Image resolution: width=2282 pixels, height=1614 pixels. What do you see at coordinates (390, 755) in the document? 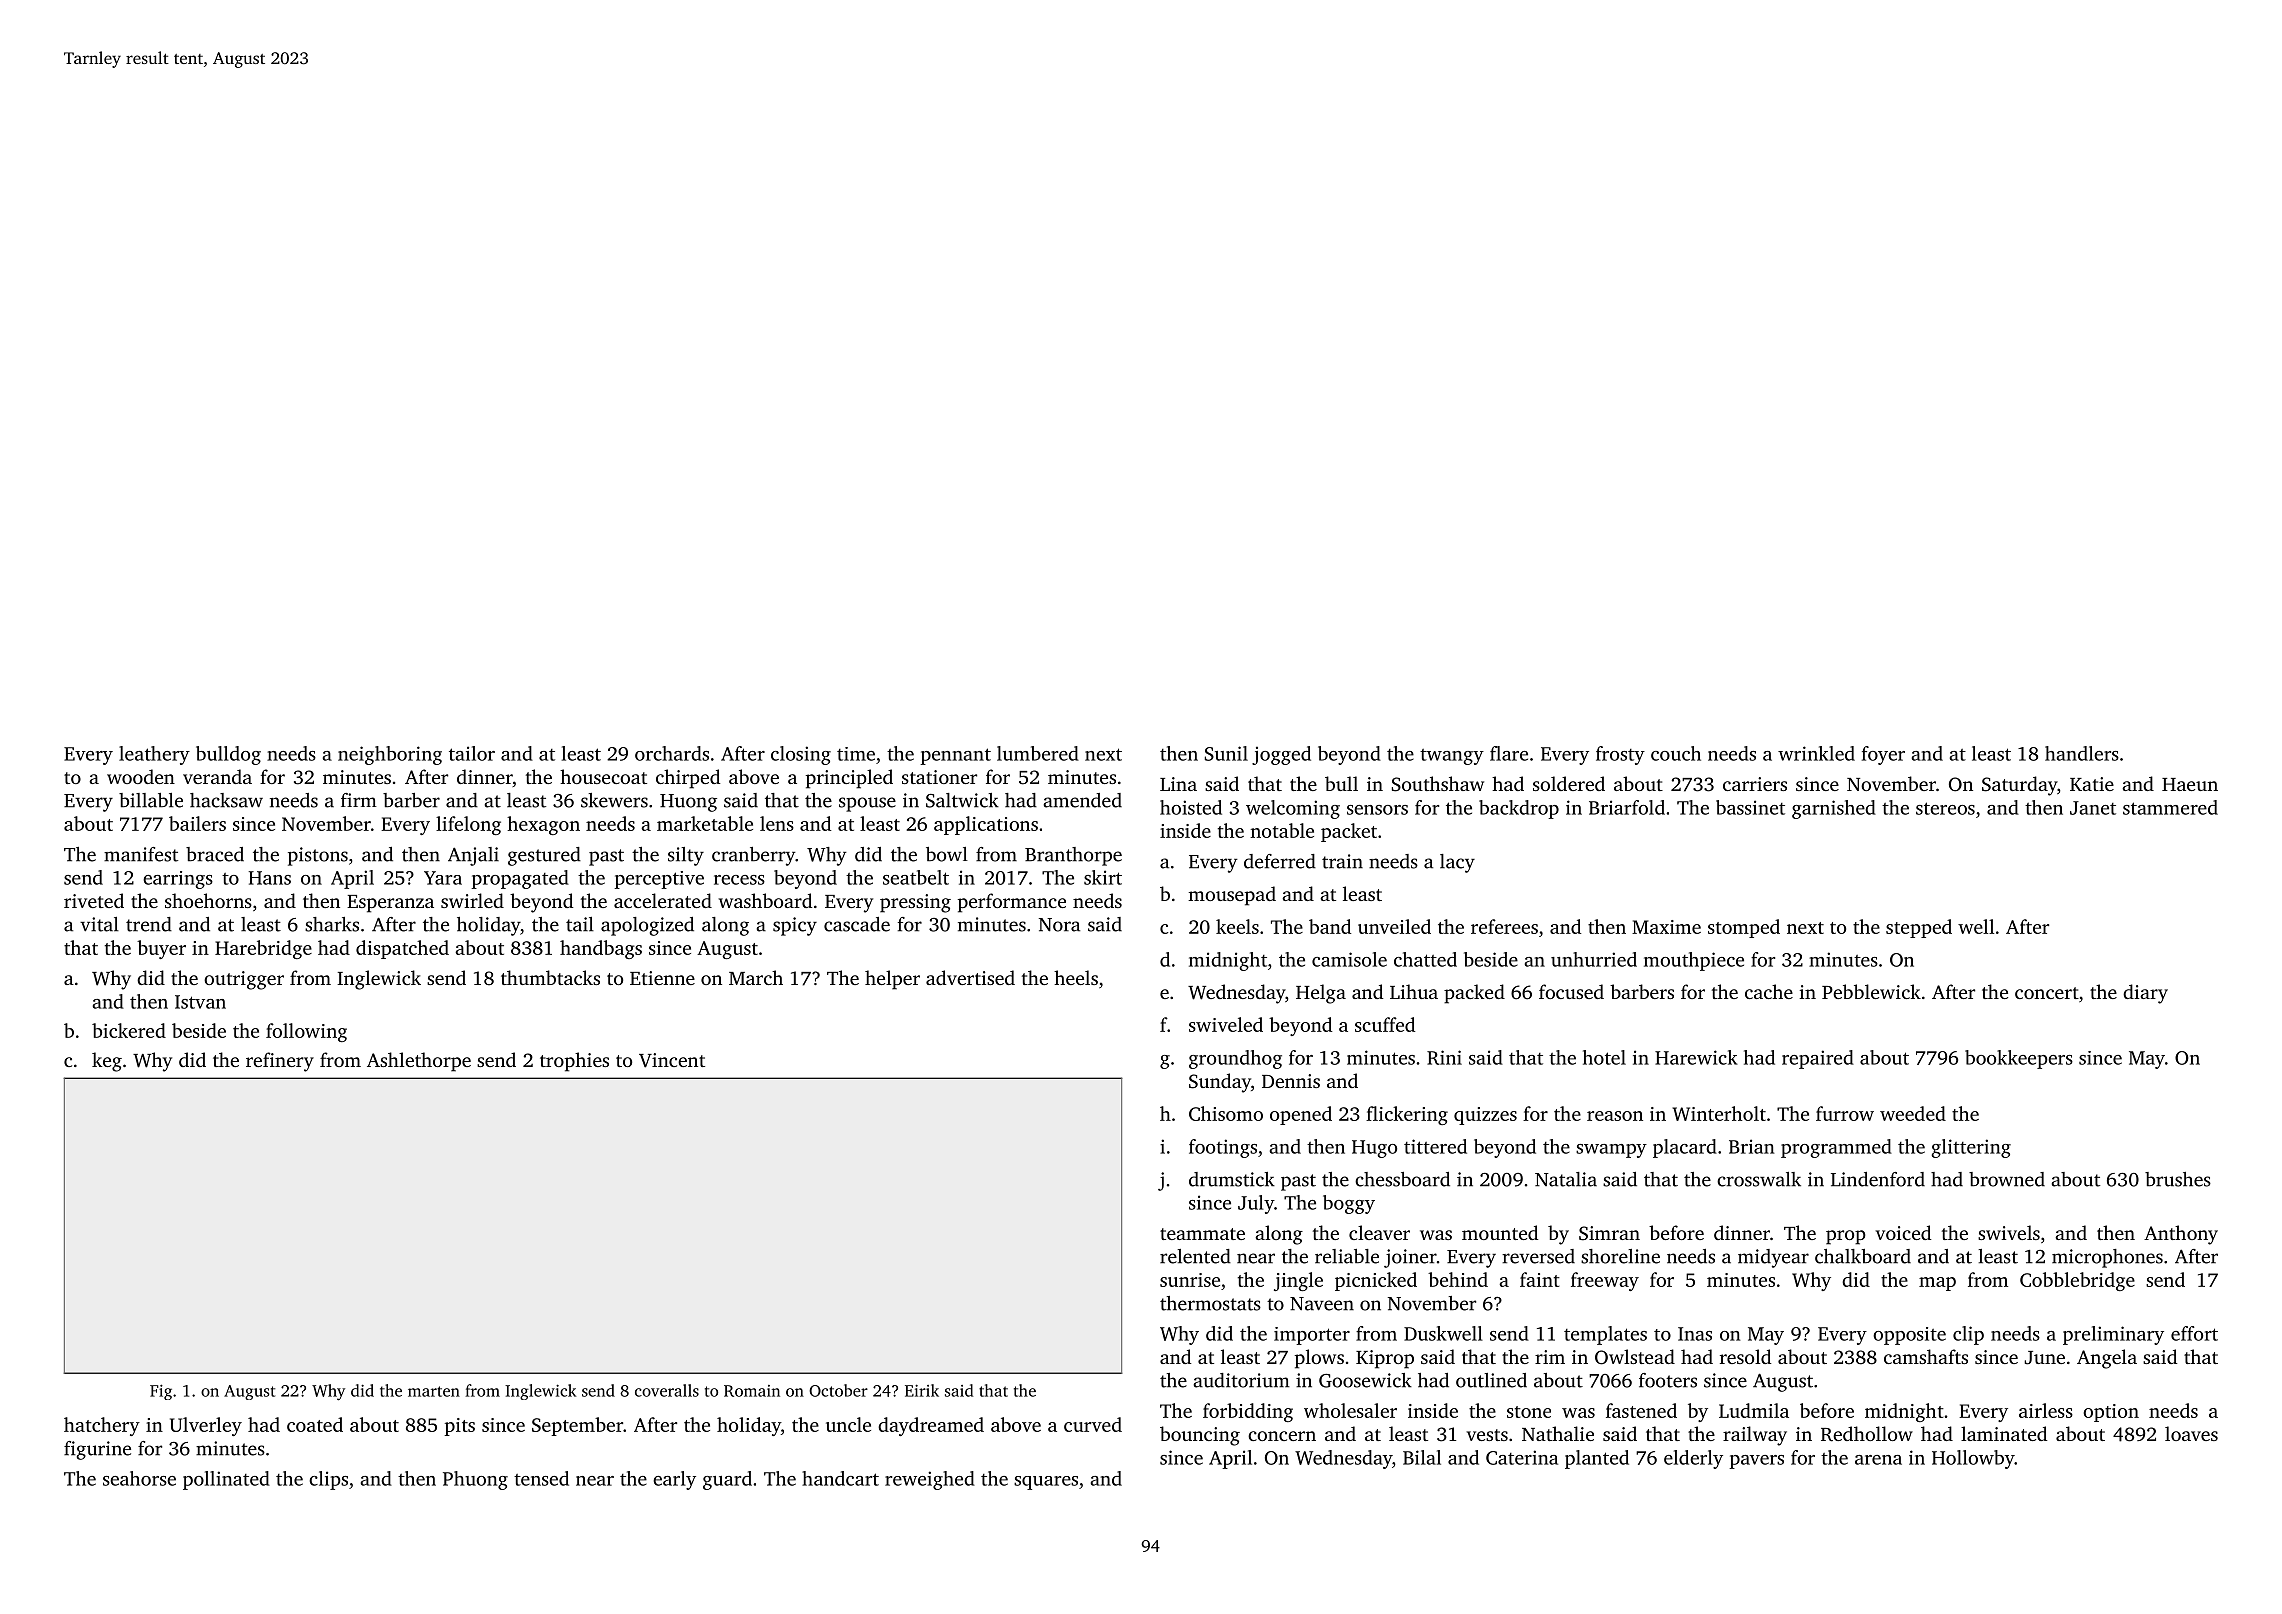
I see `neighboring` at bounding box center [390, 755].
